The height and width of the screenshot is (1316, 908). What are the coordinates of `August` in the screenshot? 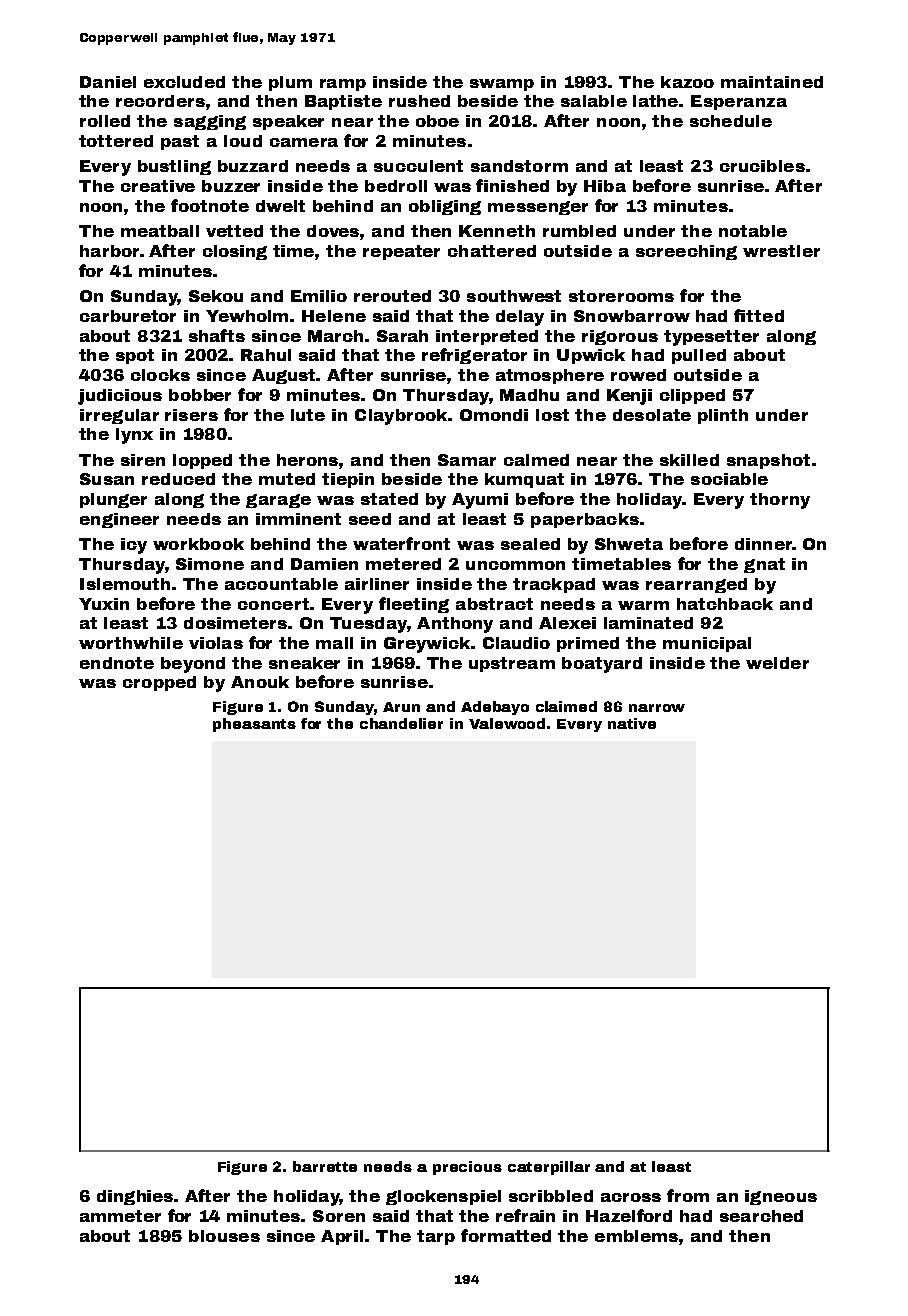 It's located at (284, 376).
